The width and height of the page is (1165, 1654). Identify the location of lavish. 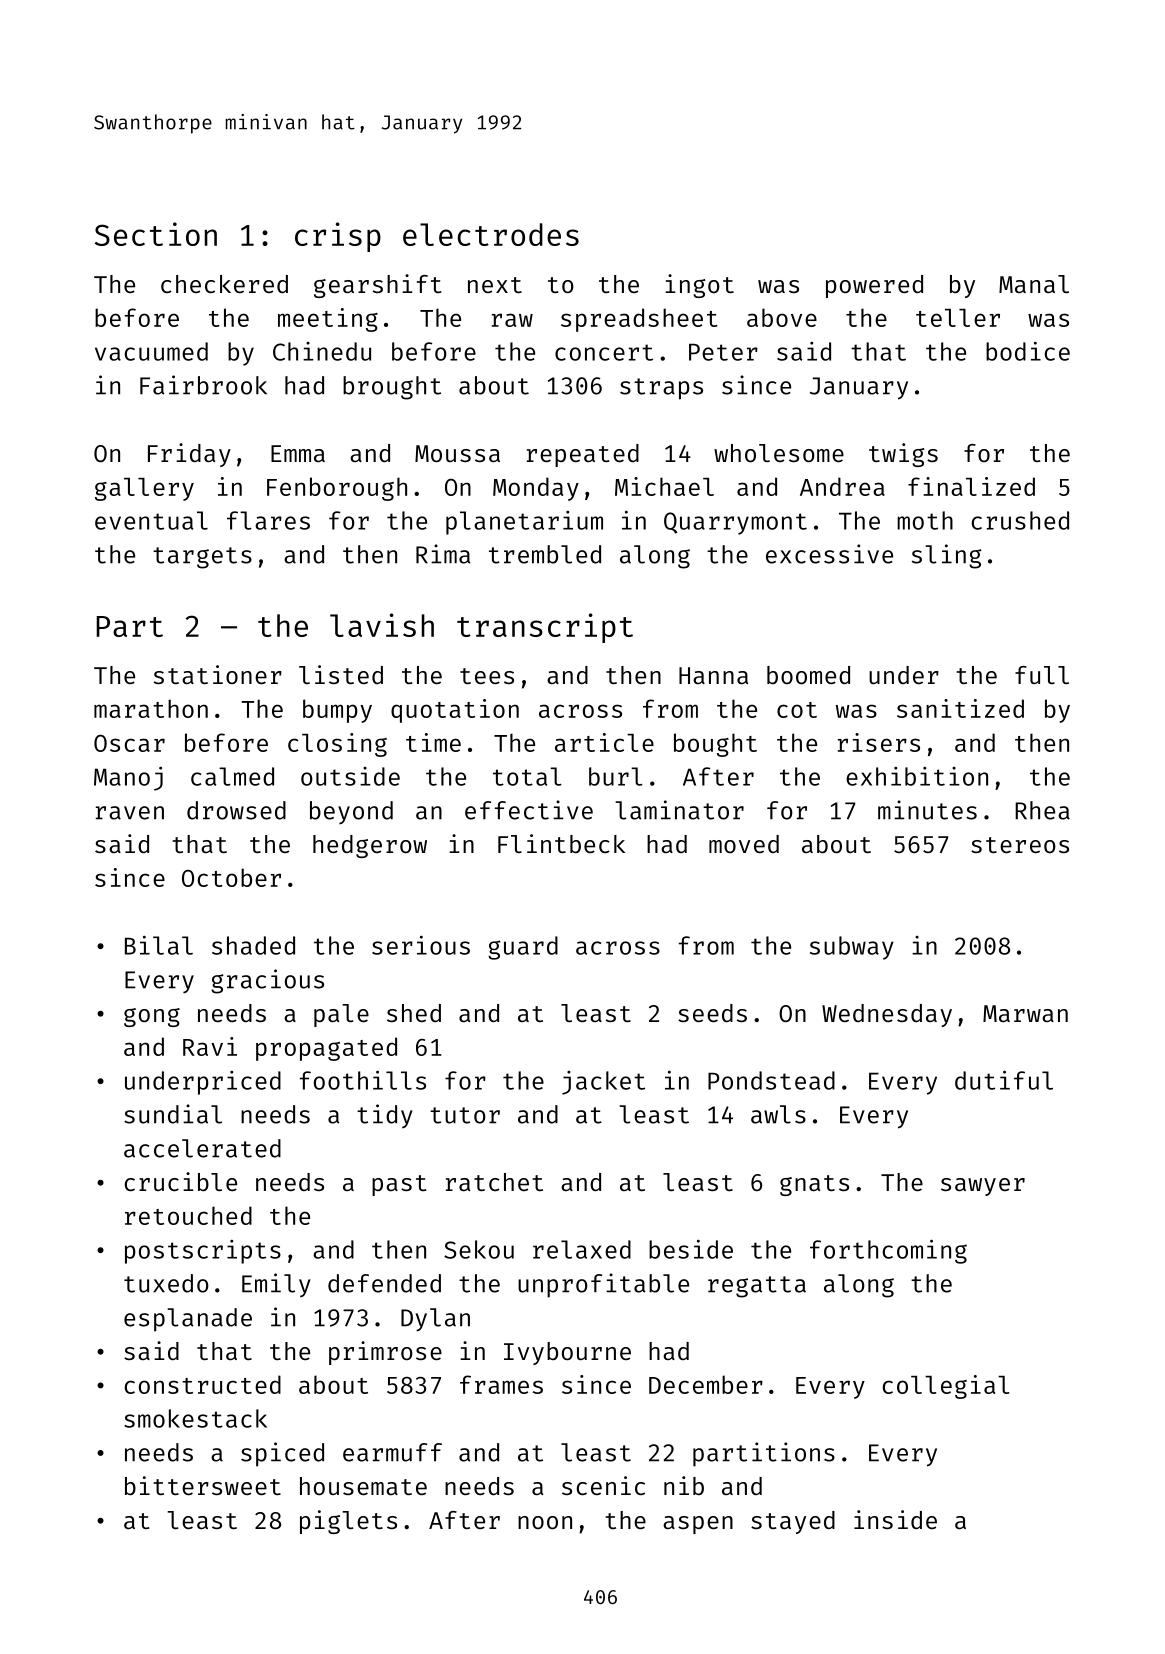
(382, 625).
